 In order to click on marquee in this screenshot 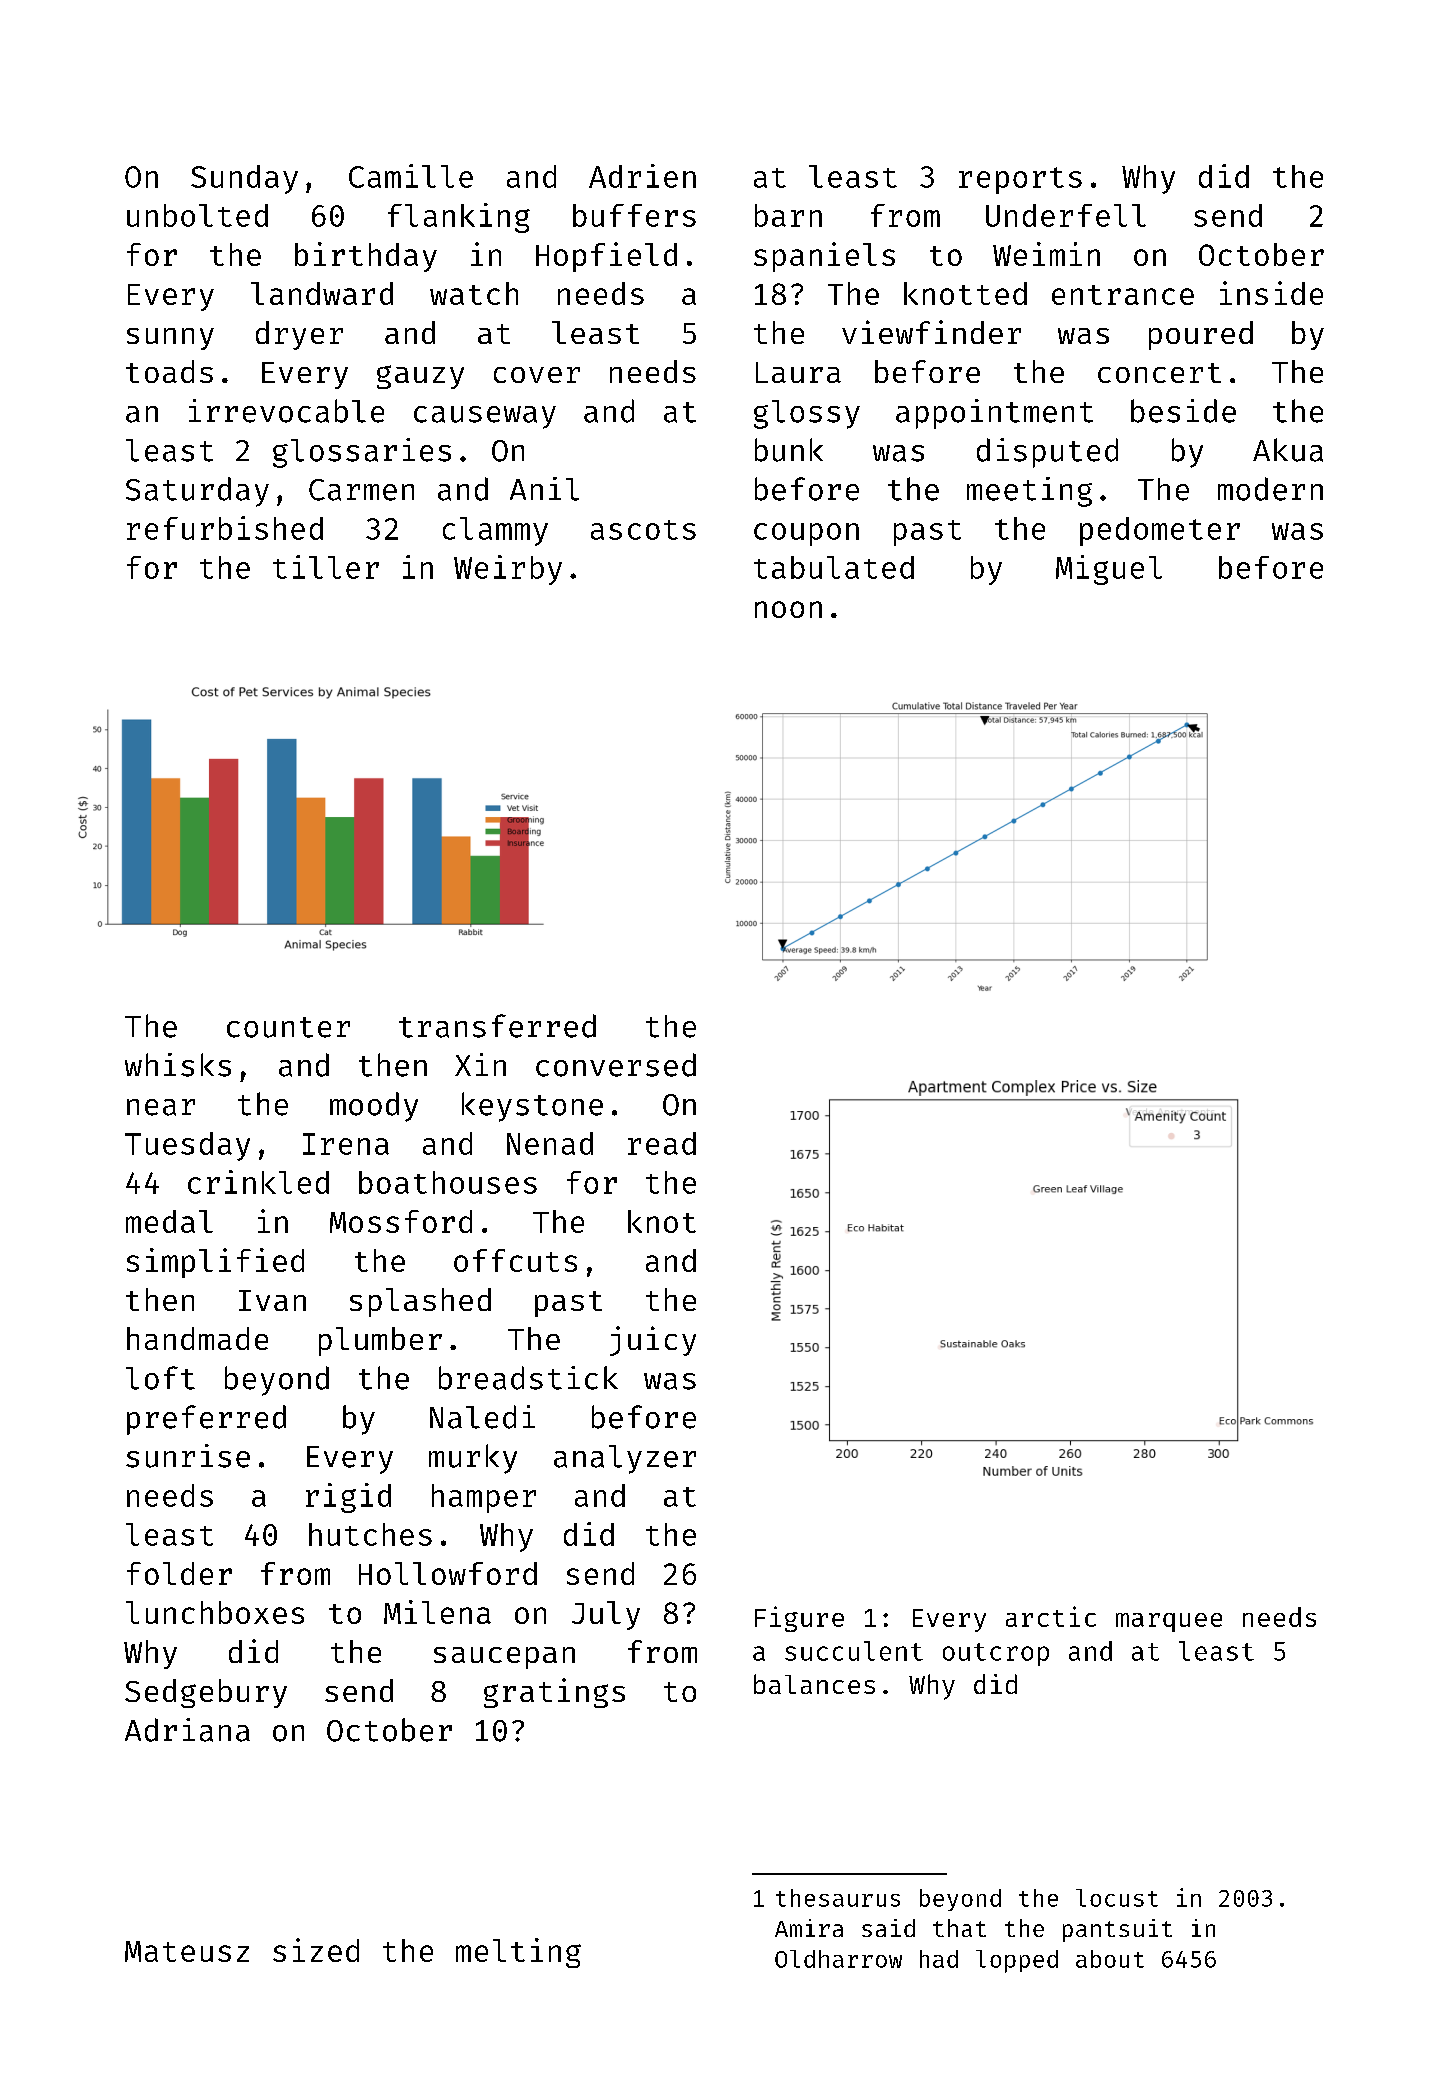, I will do `click(1169, 1622)`.
